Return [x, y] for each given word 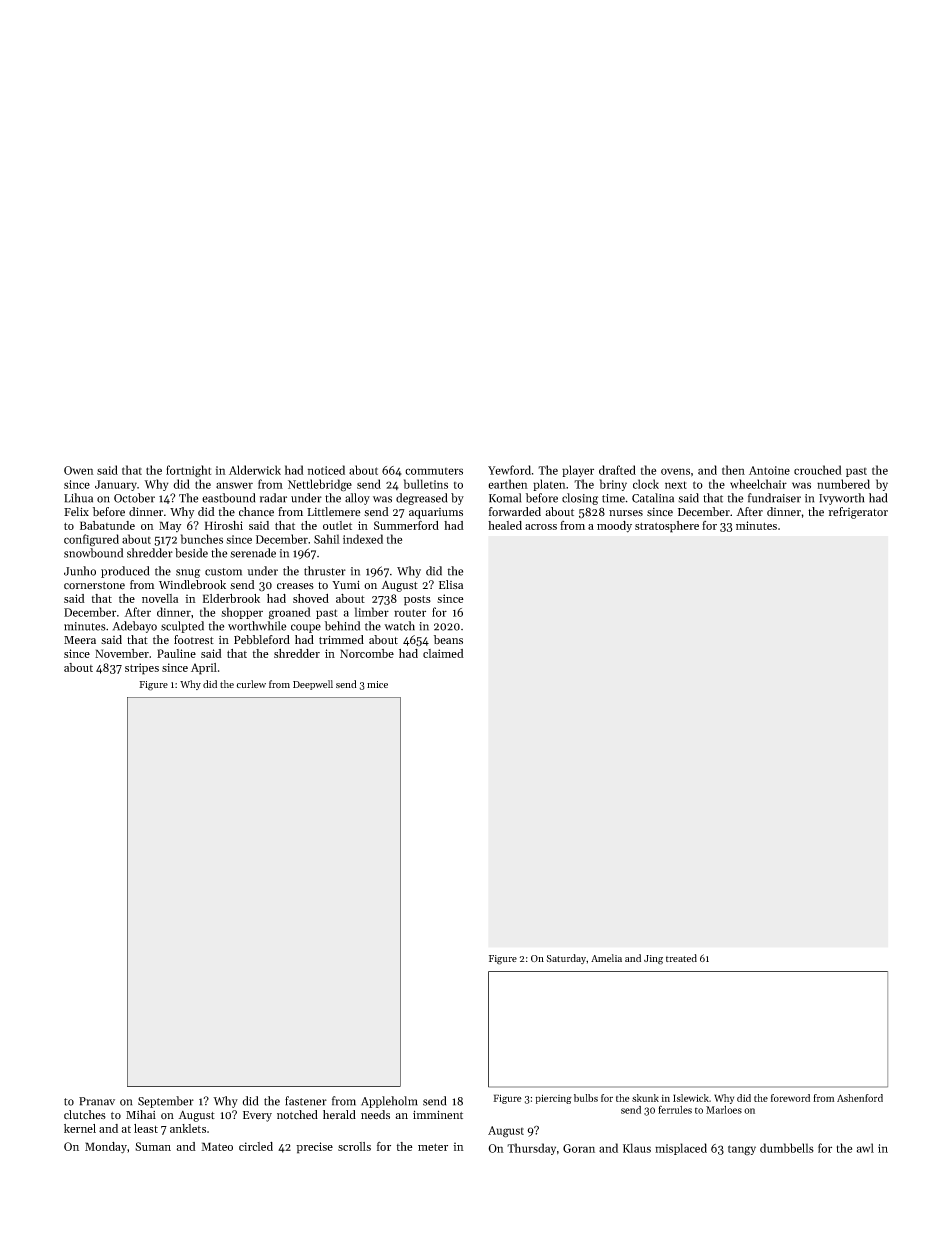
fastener [306, 1101]
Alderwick [255, 470]
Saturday [567, 959]
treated [681, 958]
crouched [818, 470]
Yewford [509, 470]
